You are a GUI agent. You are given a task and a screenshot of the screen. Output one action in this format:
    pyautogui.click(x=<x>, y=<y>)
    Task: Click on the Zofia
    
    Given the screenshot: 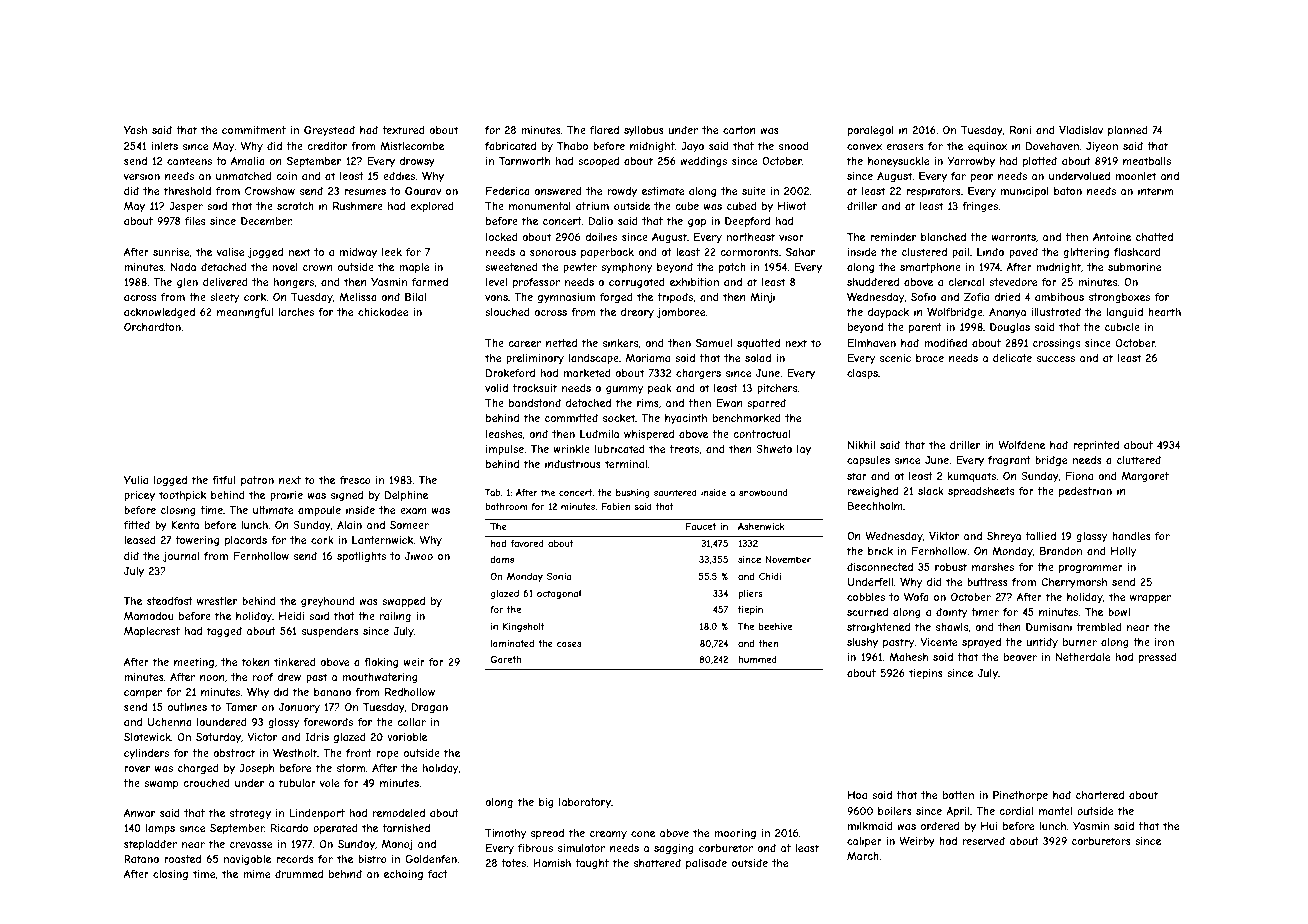 What is the action you would take?
    pyautogui.click(x=976, y=297)
